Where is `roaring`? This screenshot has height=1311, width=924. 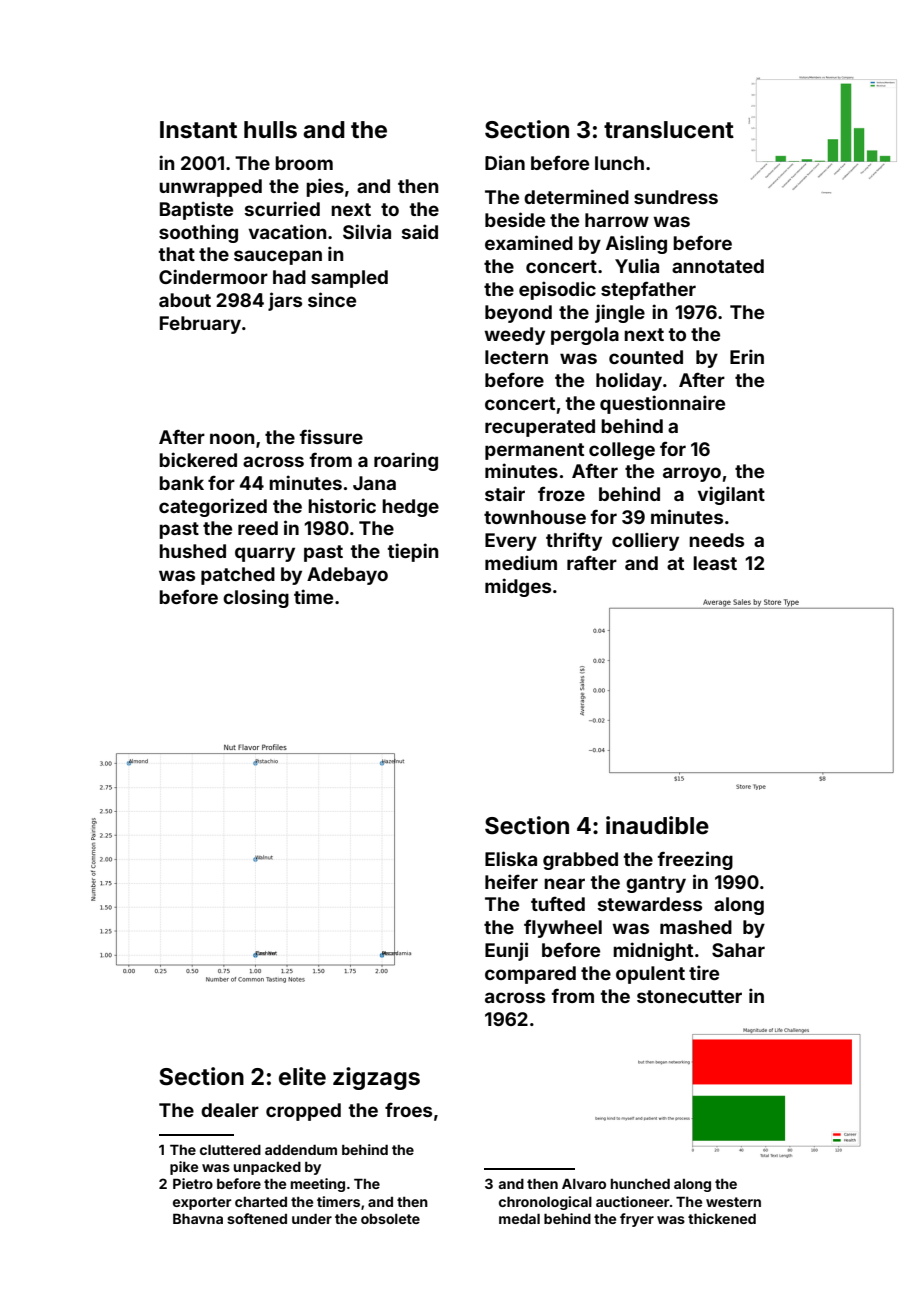
roaring is located at coordinates (406, 461).
